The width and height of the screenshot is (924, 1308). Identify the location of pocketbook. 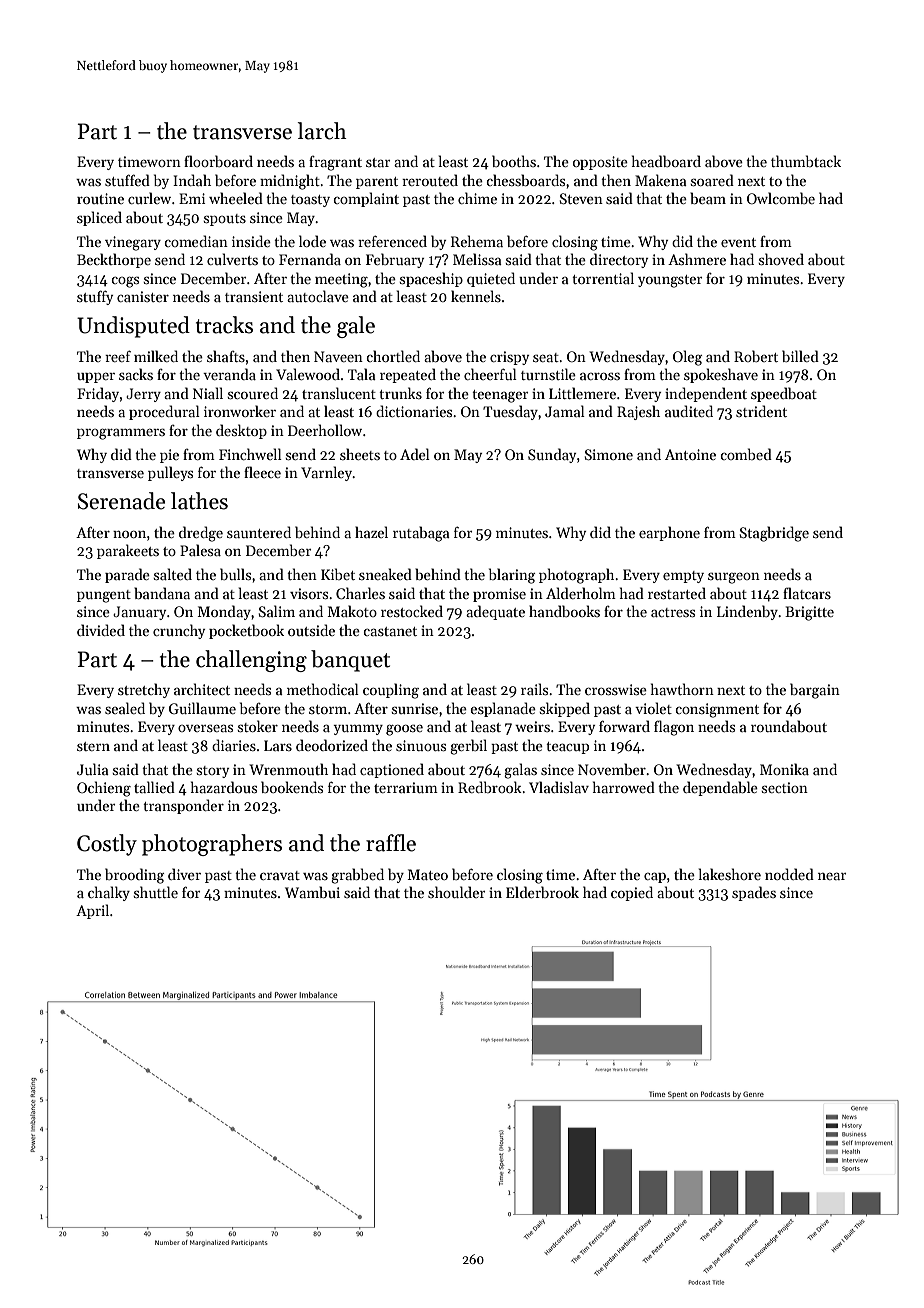
(246, 631).
